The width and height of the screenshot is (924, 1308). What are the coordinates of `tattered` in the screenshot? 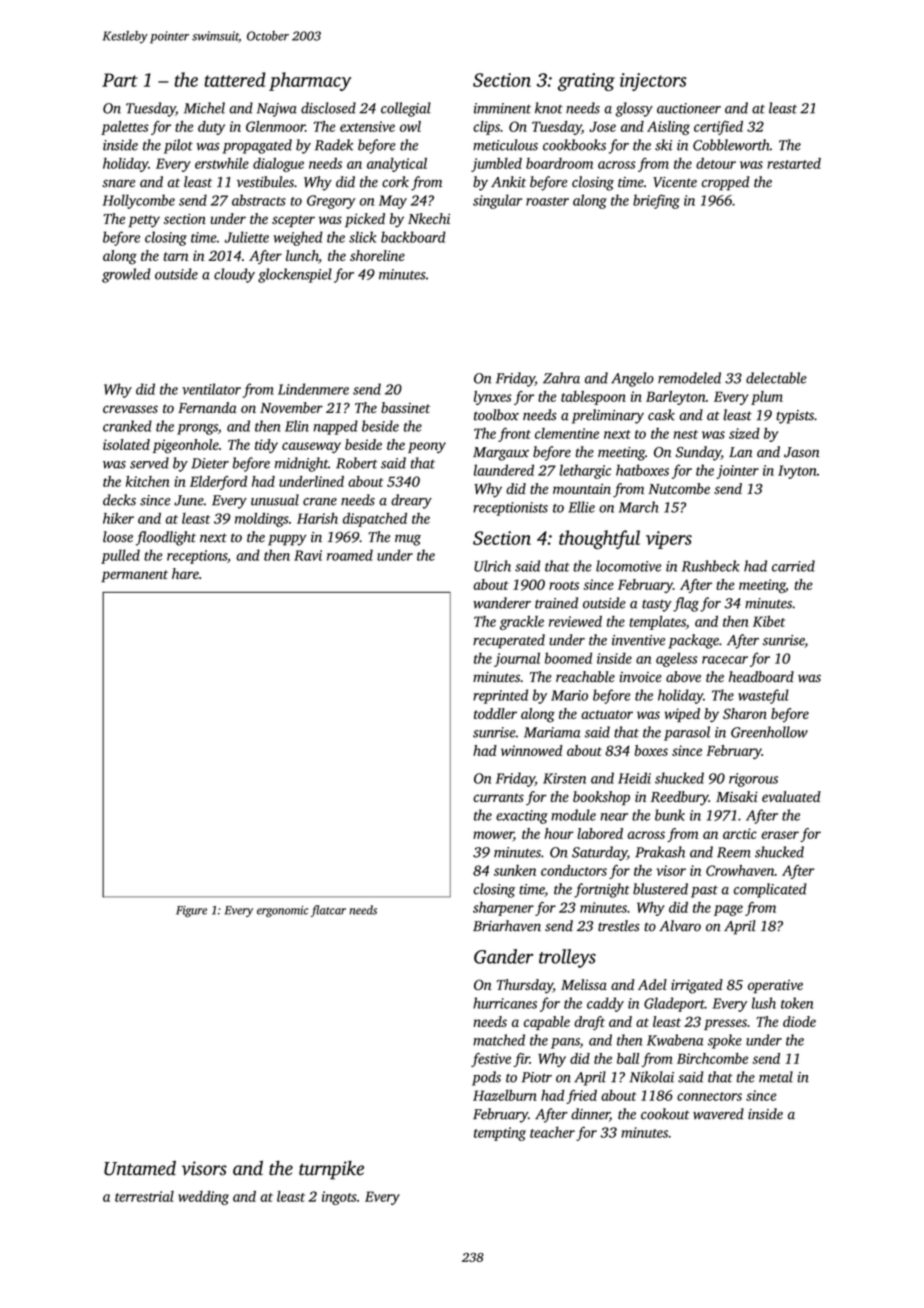 It's located at (235, 79).
